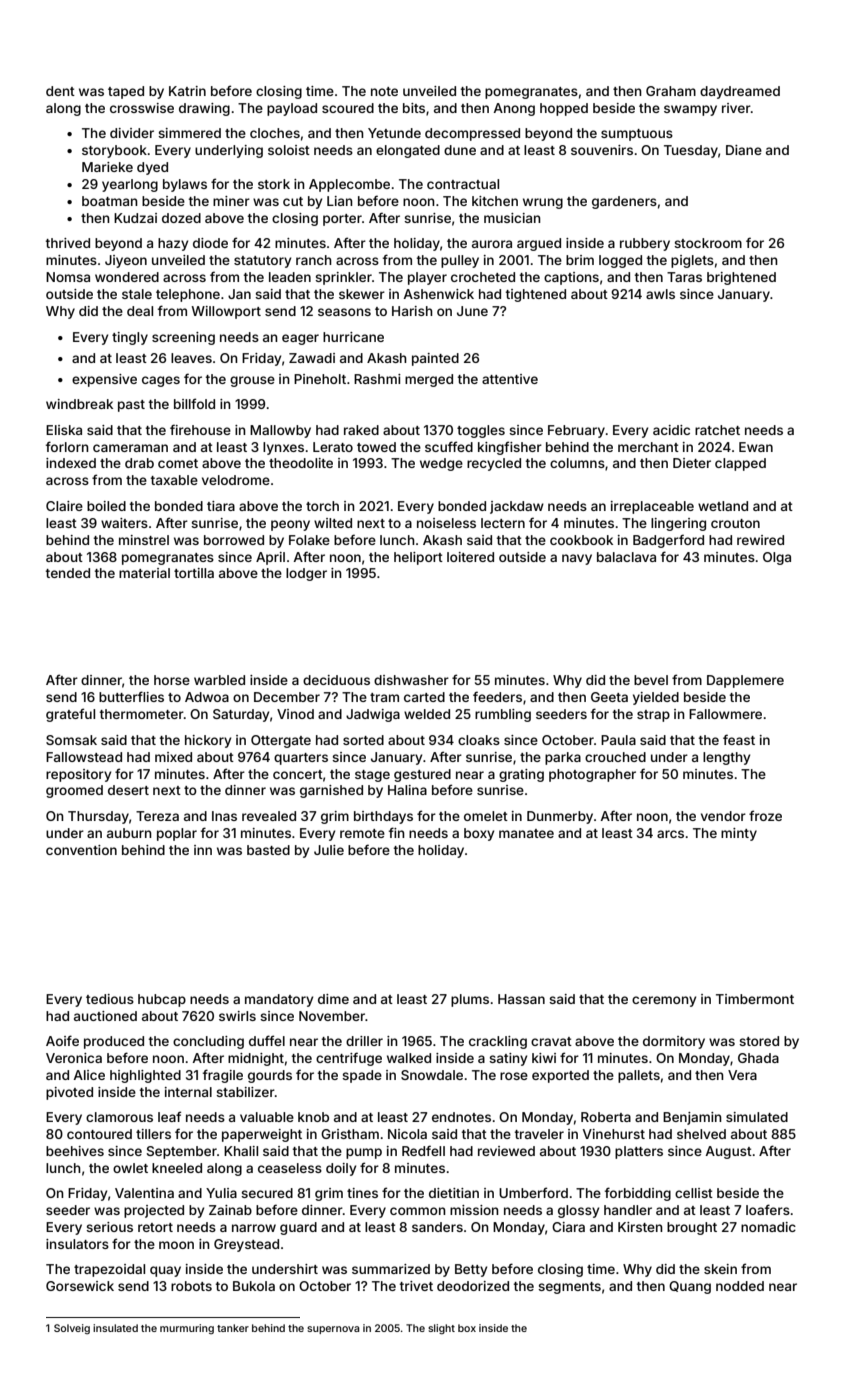  What do you see at coordinates (691, 151) in the image?
I see `Tuesday` at bounding box center [691, 151].
